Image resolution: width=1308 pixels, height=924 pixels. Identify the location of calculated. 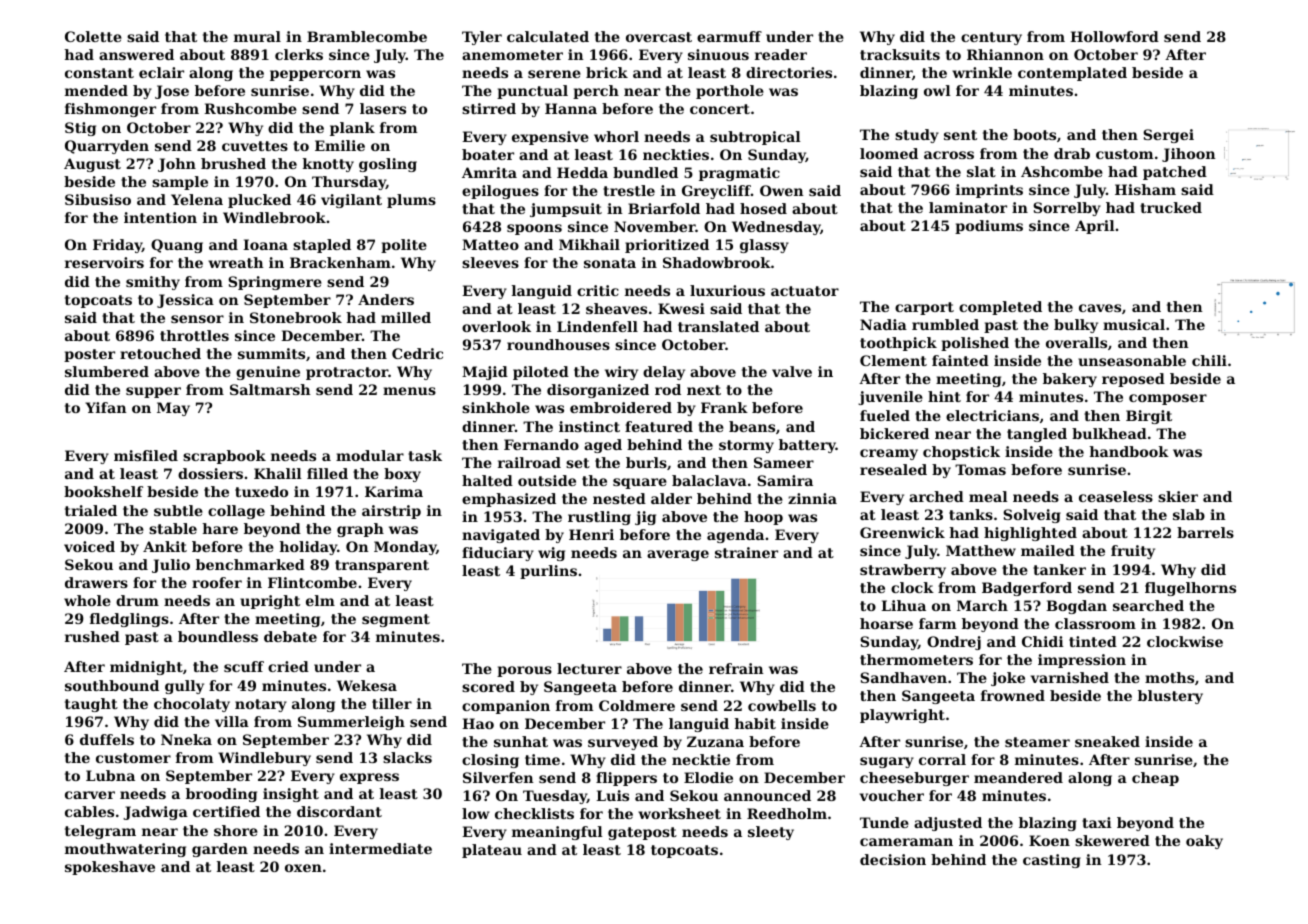
(548, 36).
